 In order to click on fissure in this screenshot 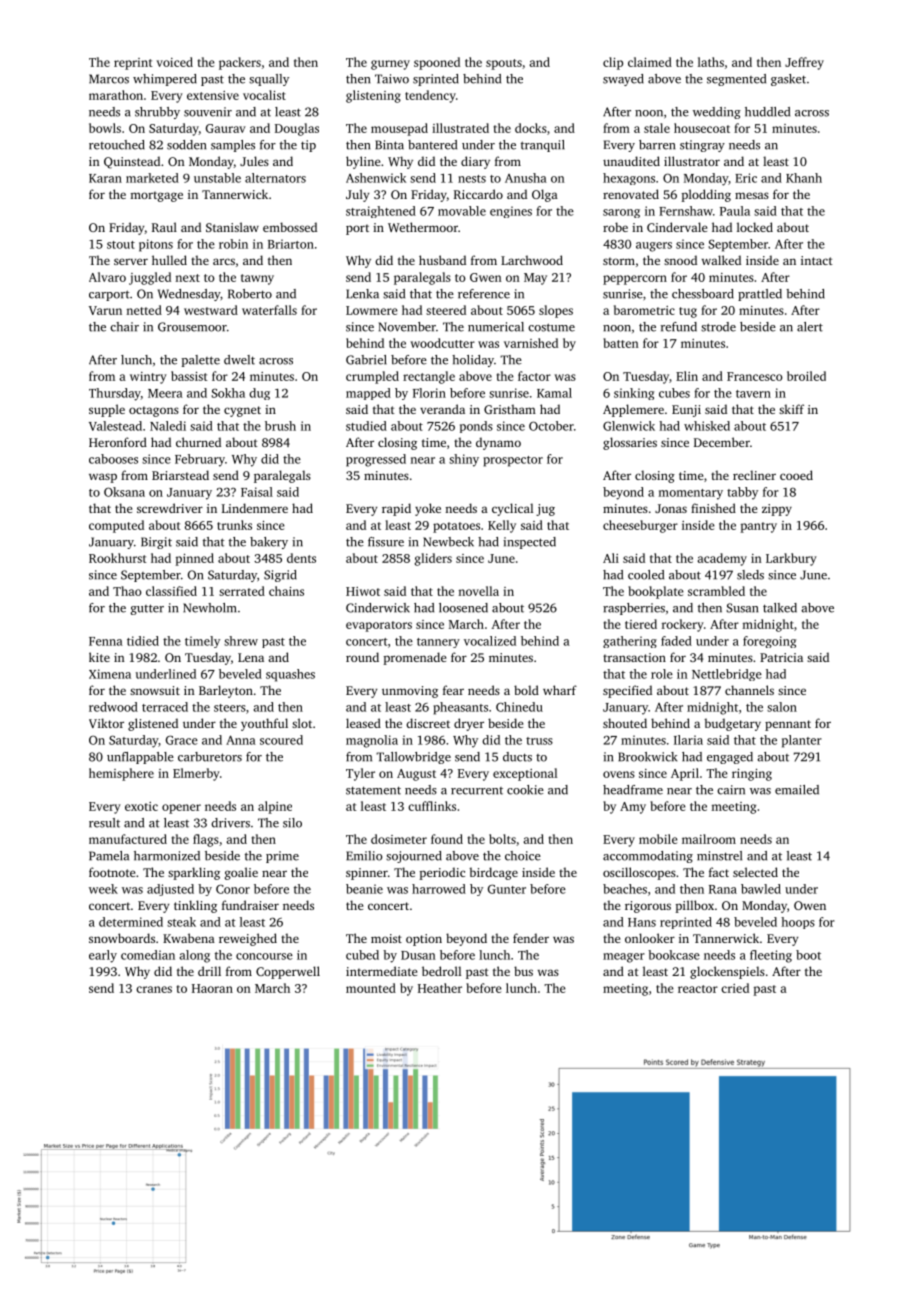, I will do `click(386, 542)`.
